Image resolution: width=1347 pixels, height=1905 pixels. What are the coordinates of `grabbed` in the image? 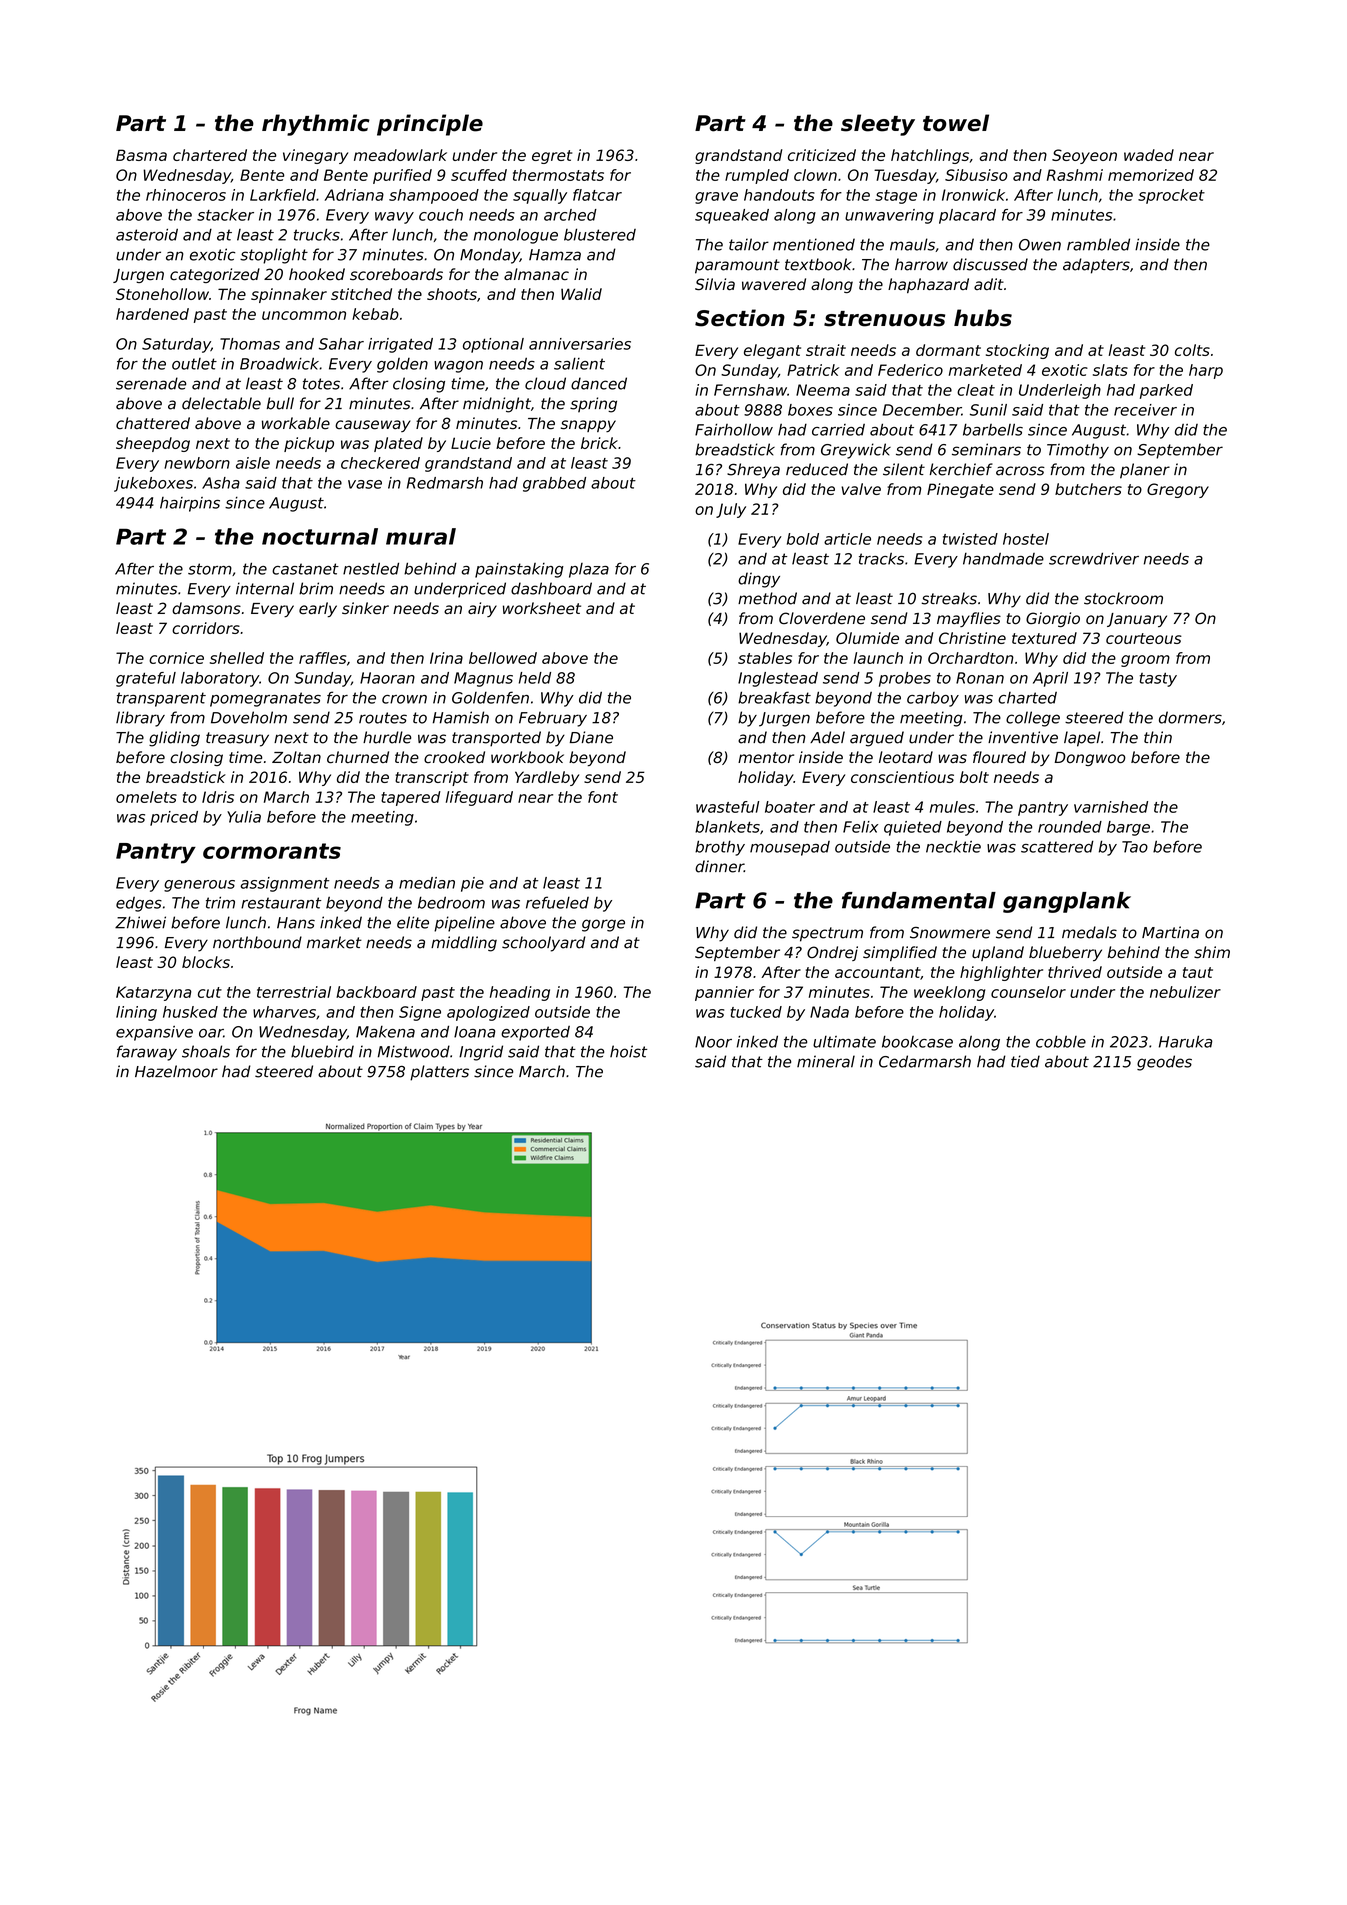 It's located at (554, 484).
